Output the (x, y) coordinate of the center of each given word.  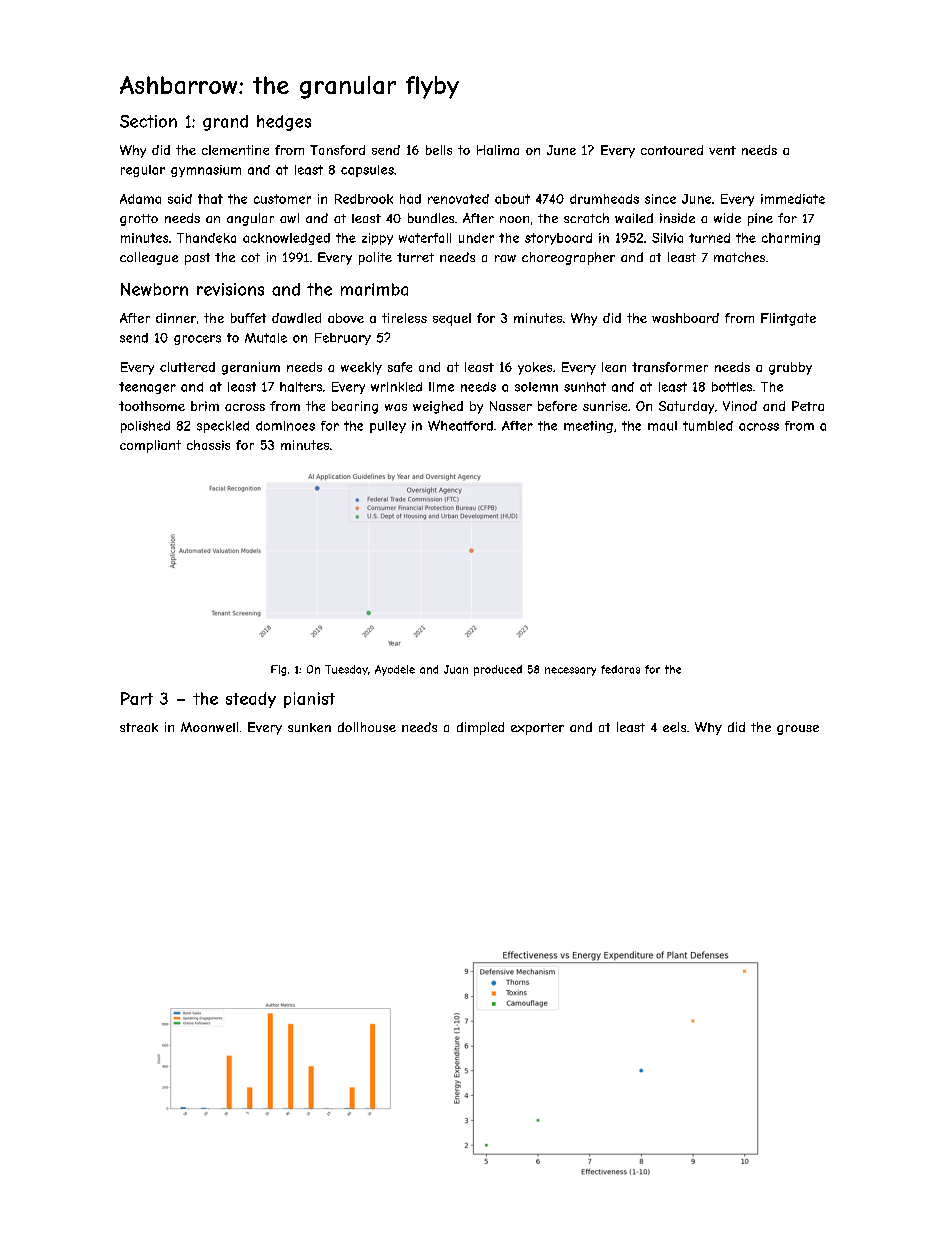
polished (145, 427)
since (660, 199)
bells (439, 150)
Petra (808, 406)
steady (251, 700)
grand (225, 123)
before (557, 406)
